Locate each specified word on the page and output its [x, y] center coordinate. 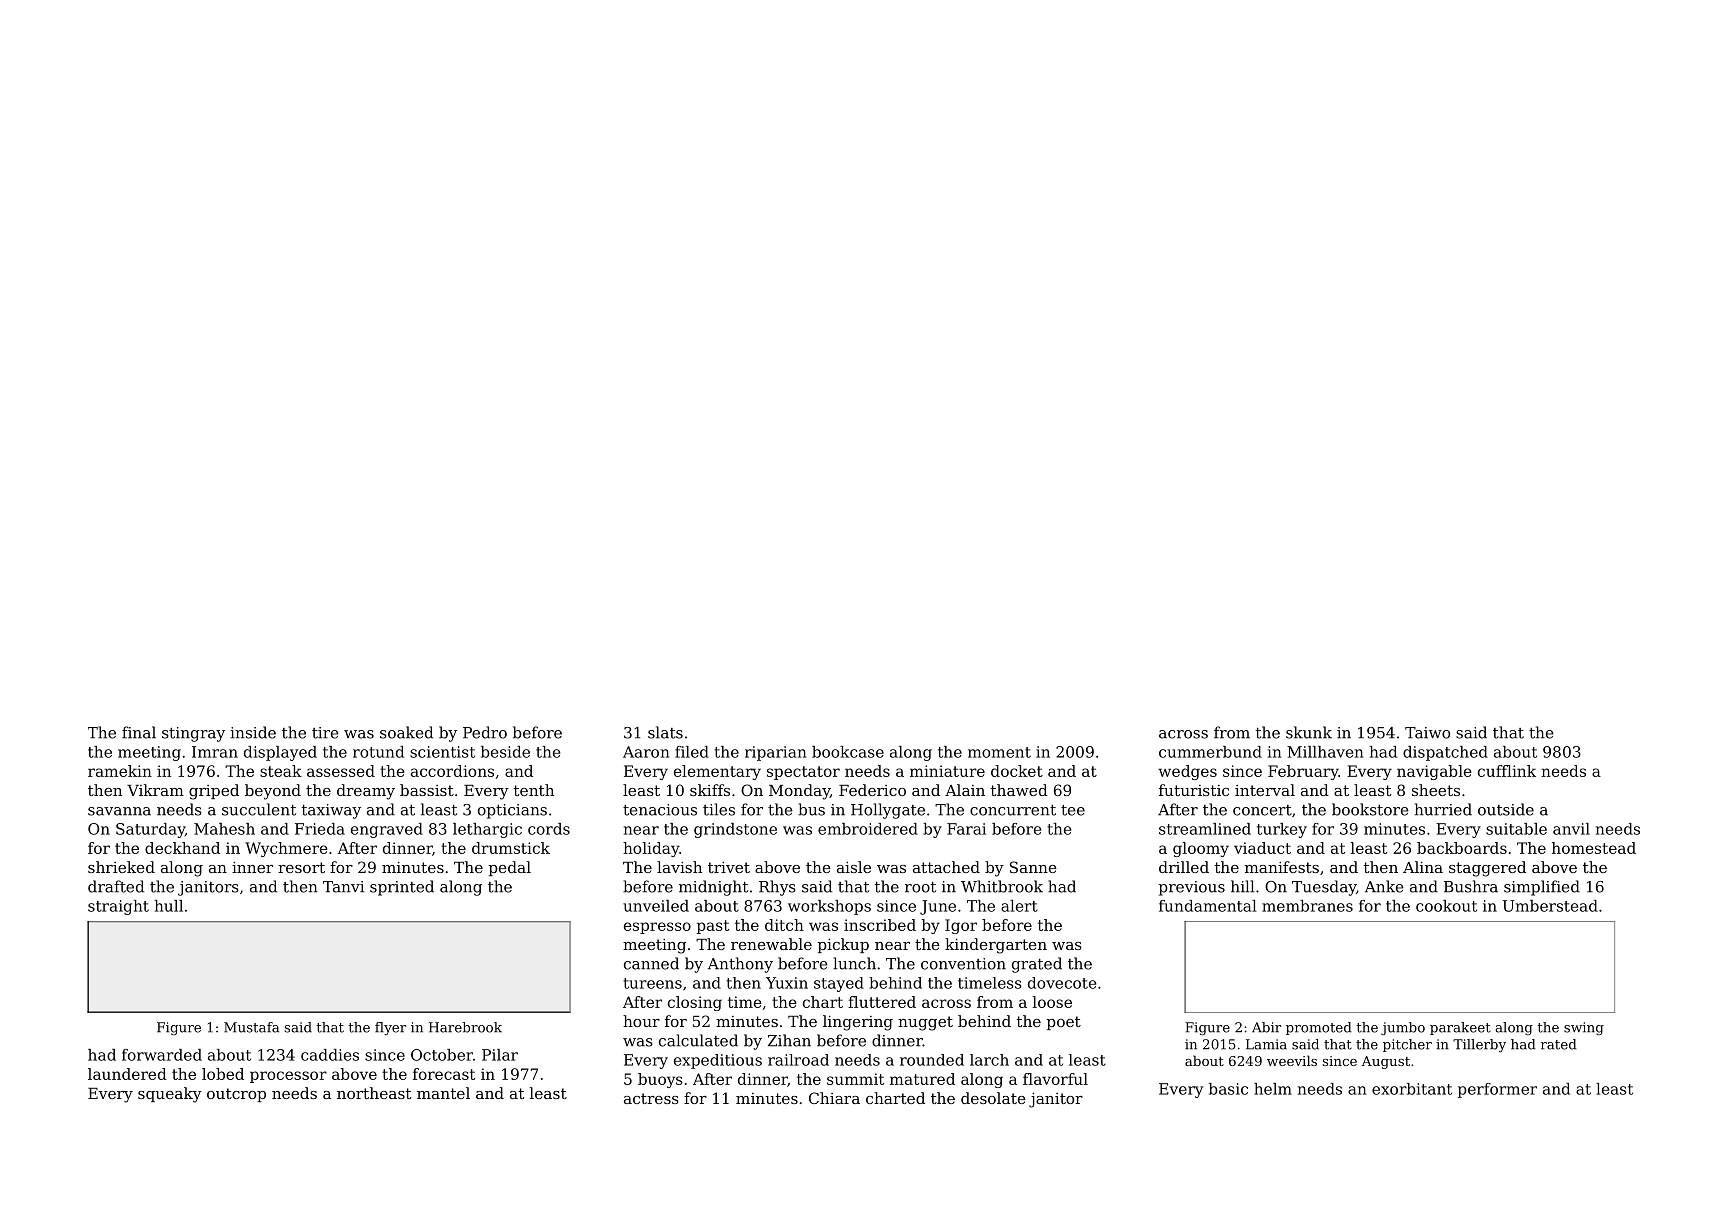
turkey [1282, 830]
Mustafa [251, 1027]
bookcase [848, 752]
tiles [719, 809]
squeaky [170, 1095]
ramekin [120, 771]
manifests [1282, 867]
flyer [390, 1028]
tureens [652, 983]
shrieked [121, 867]
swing [1584, 1028]
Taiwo [1427, 733]
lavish [679, 867]
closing [695, 1003]
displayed [280, 753]
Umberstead [1550, 906]
